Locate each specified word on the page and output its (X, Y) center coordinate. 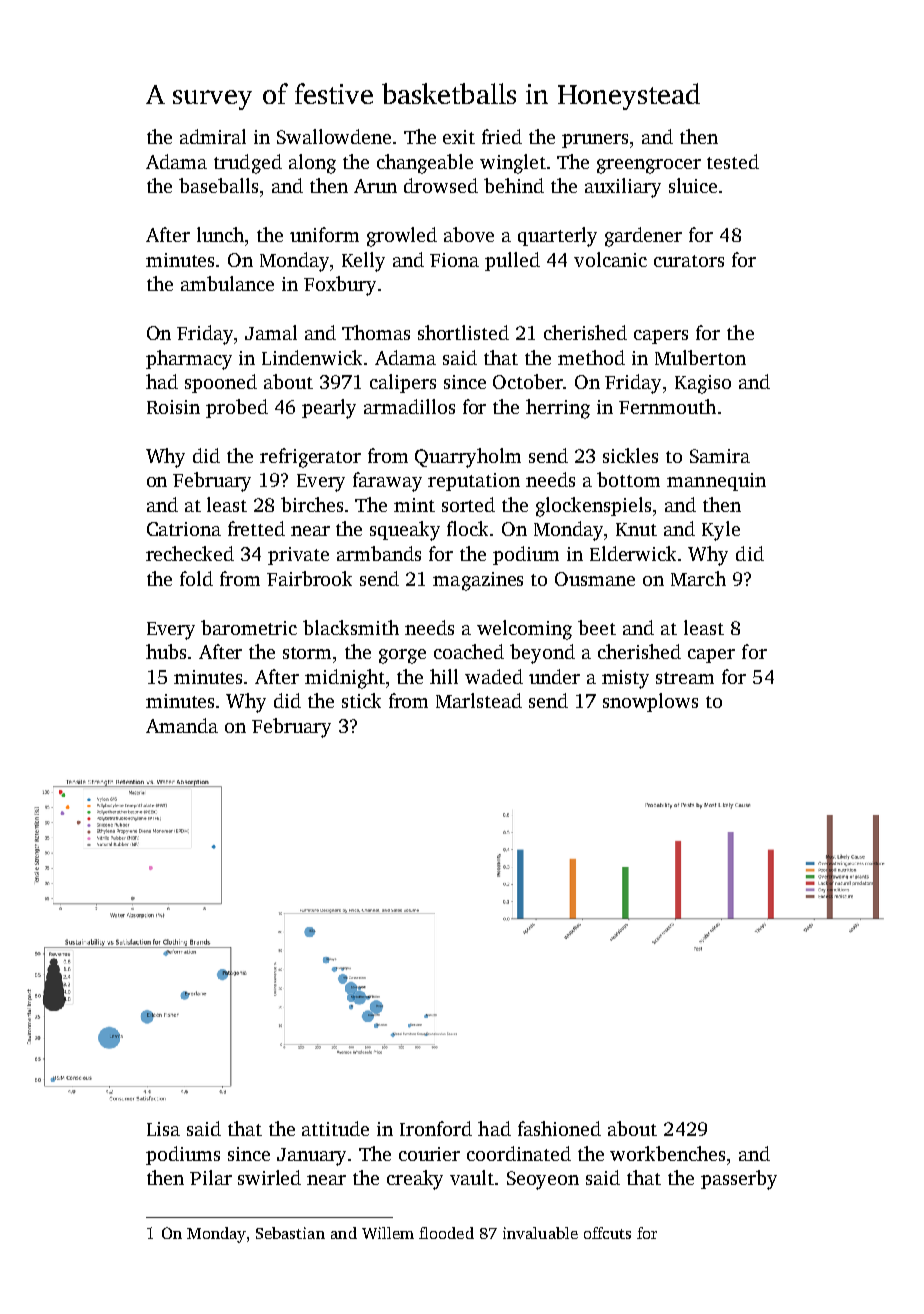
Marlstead (479, 700)
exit (459, 137)
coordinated (519, 1153)
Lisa (163, 1129)
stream (685, 678)
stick (361, 700)
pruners (595, 141)
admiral (213, 136)
